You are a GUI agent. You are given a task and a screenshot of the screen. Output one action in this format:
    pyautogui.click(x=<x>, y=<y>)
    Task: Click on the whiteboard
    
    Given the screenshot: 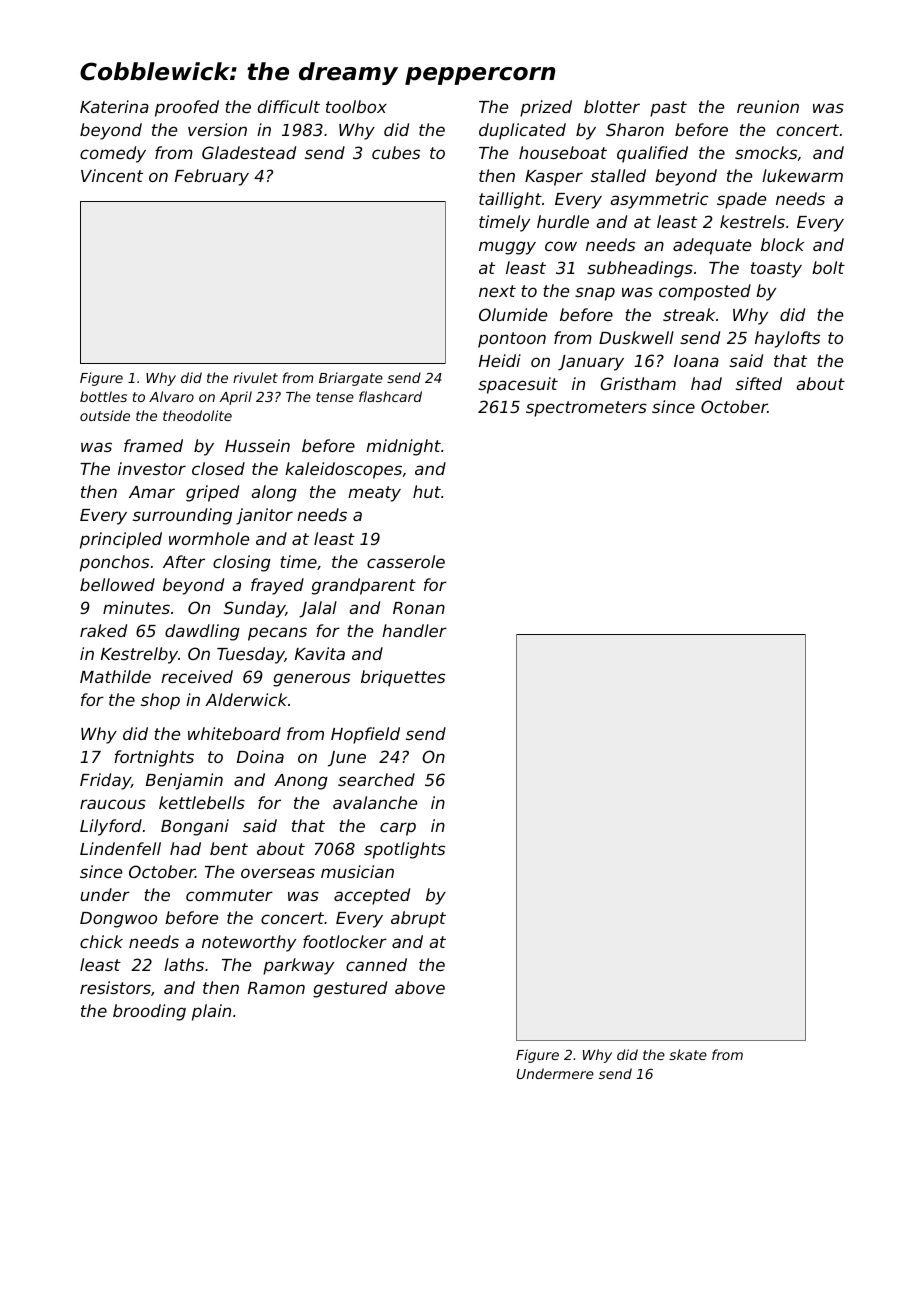 What is the action you would take?
    pyautogui.click(x=234, y=733)
